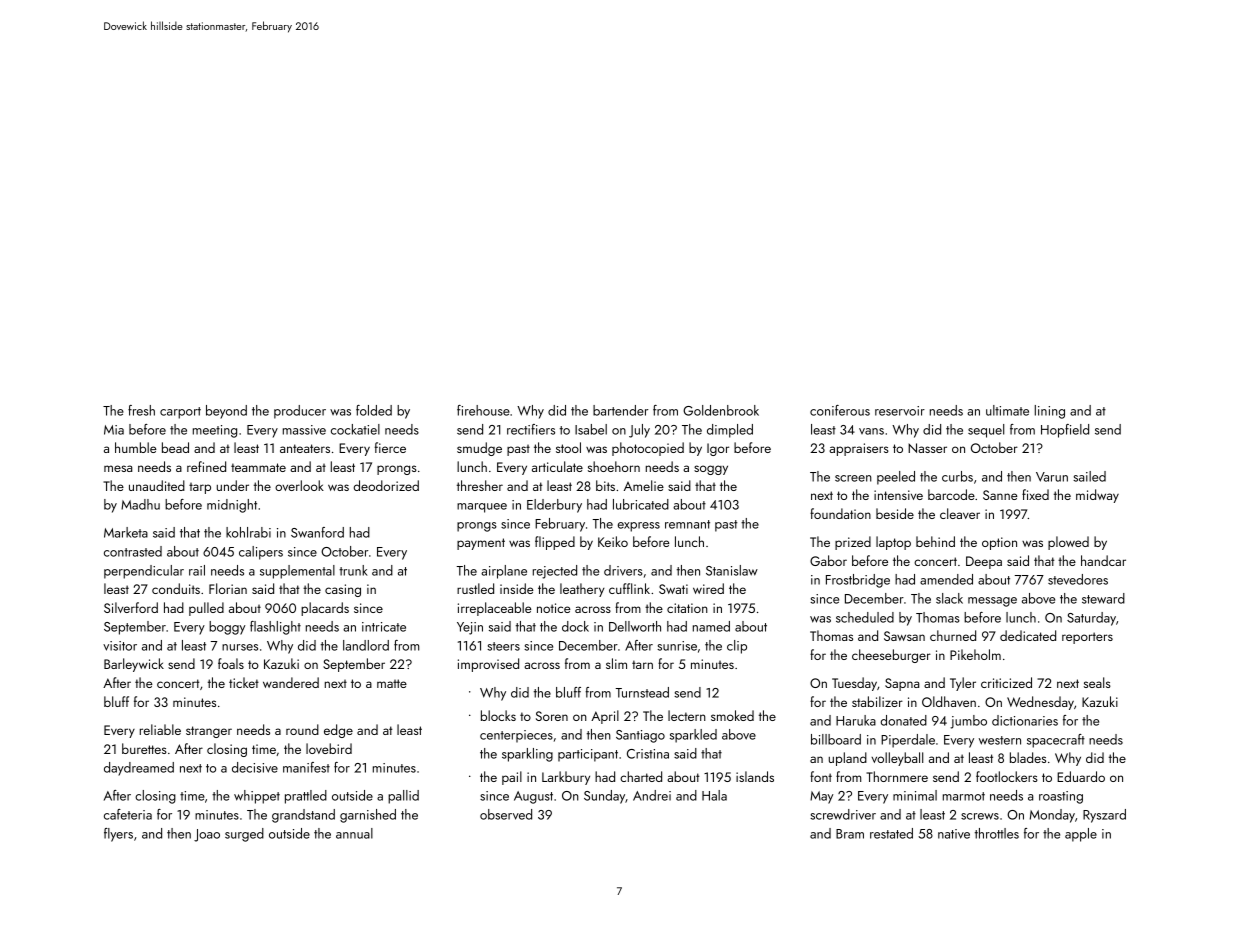  Describe the element at coordinates (737, 647) in the page. I see `clip` at that location.
